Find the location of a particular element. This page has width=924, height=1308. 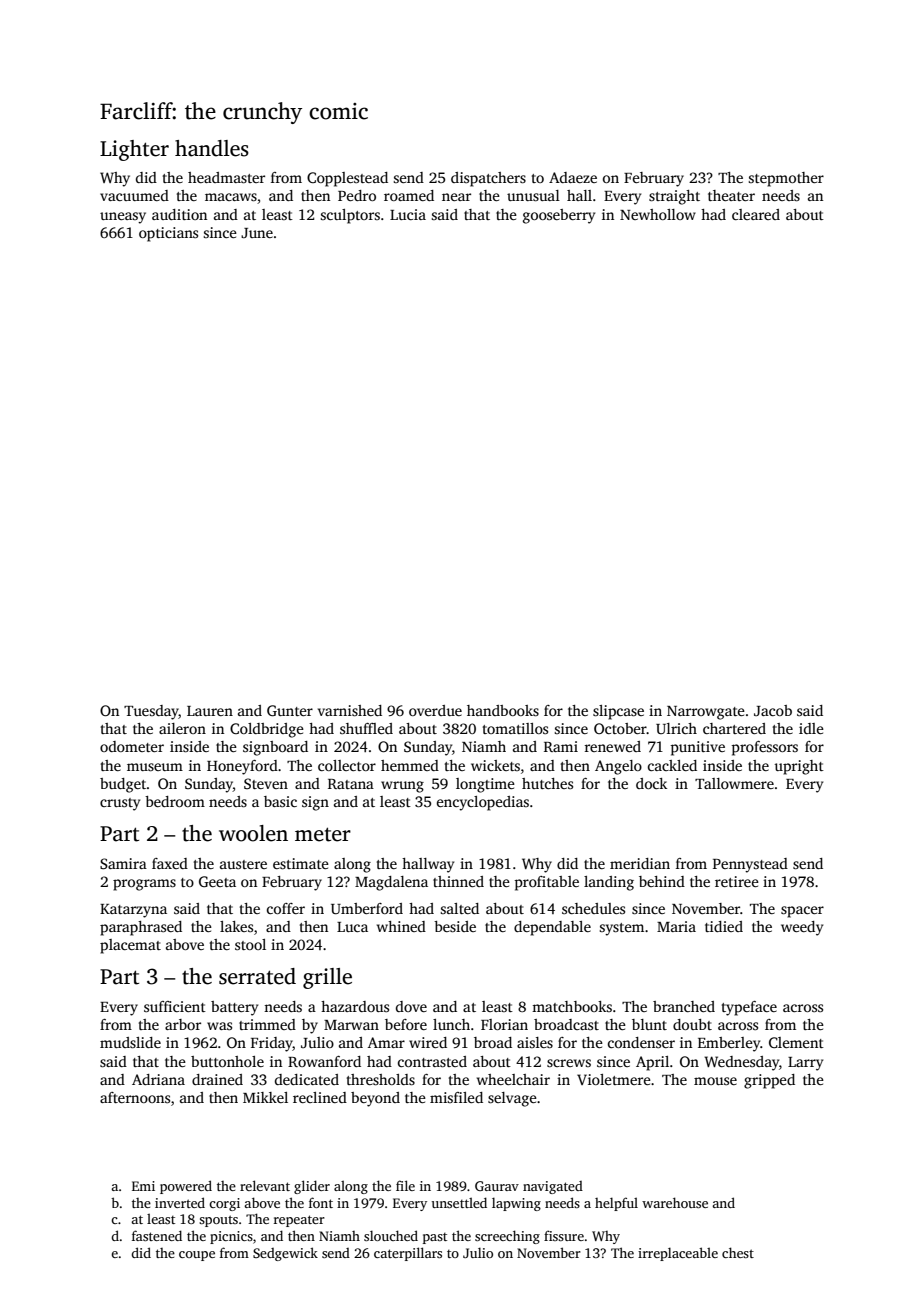

slipcase is located at coordinates (618, 712).
